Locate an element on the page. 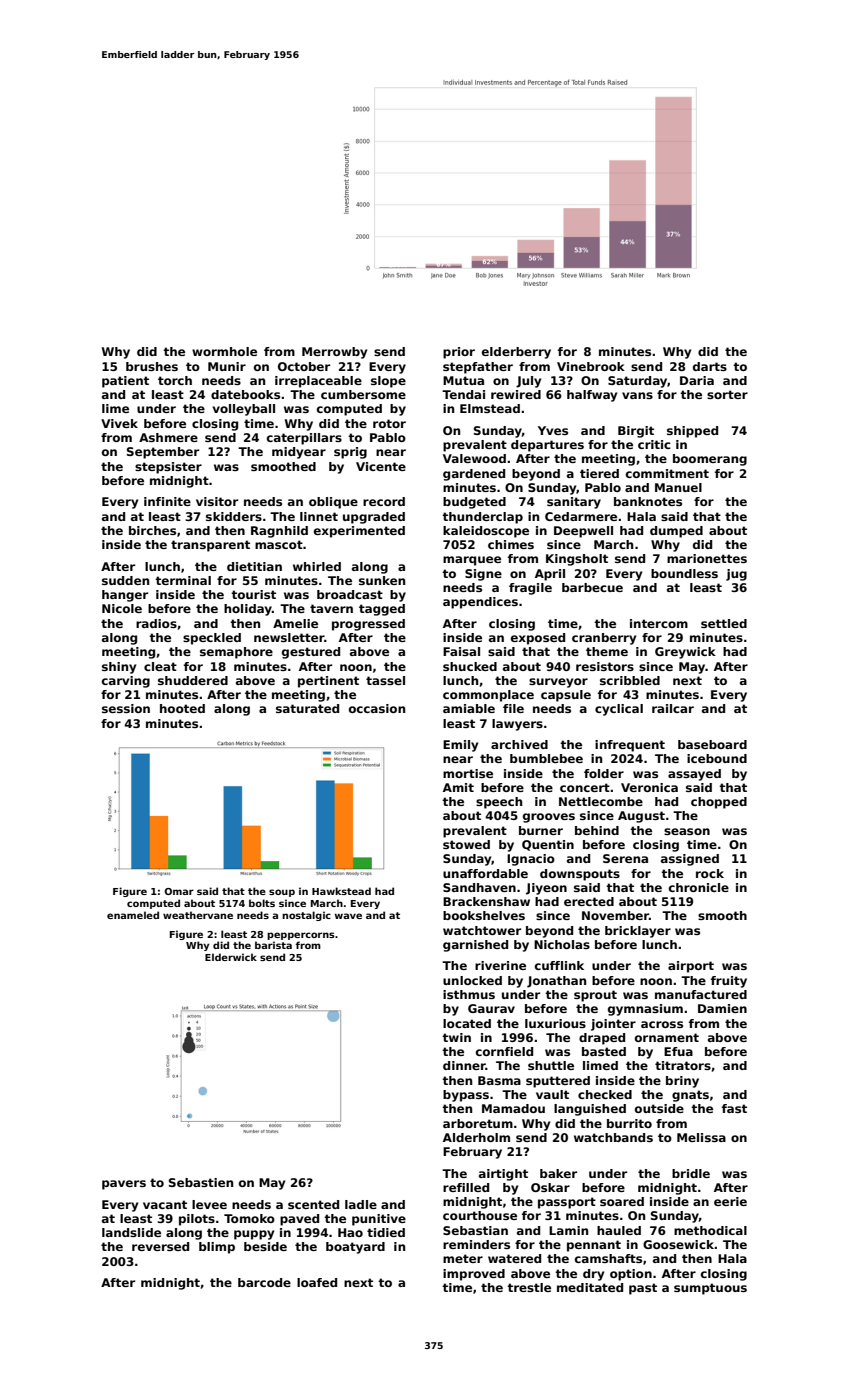  boatyard is located at coordinates (355, 1248).
